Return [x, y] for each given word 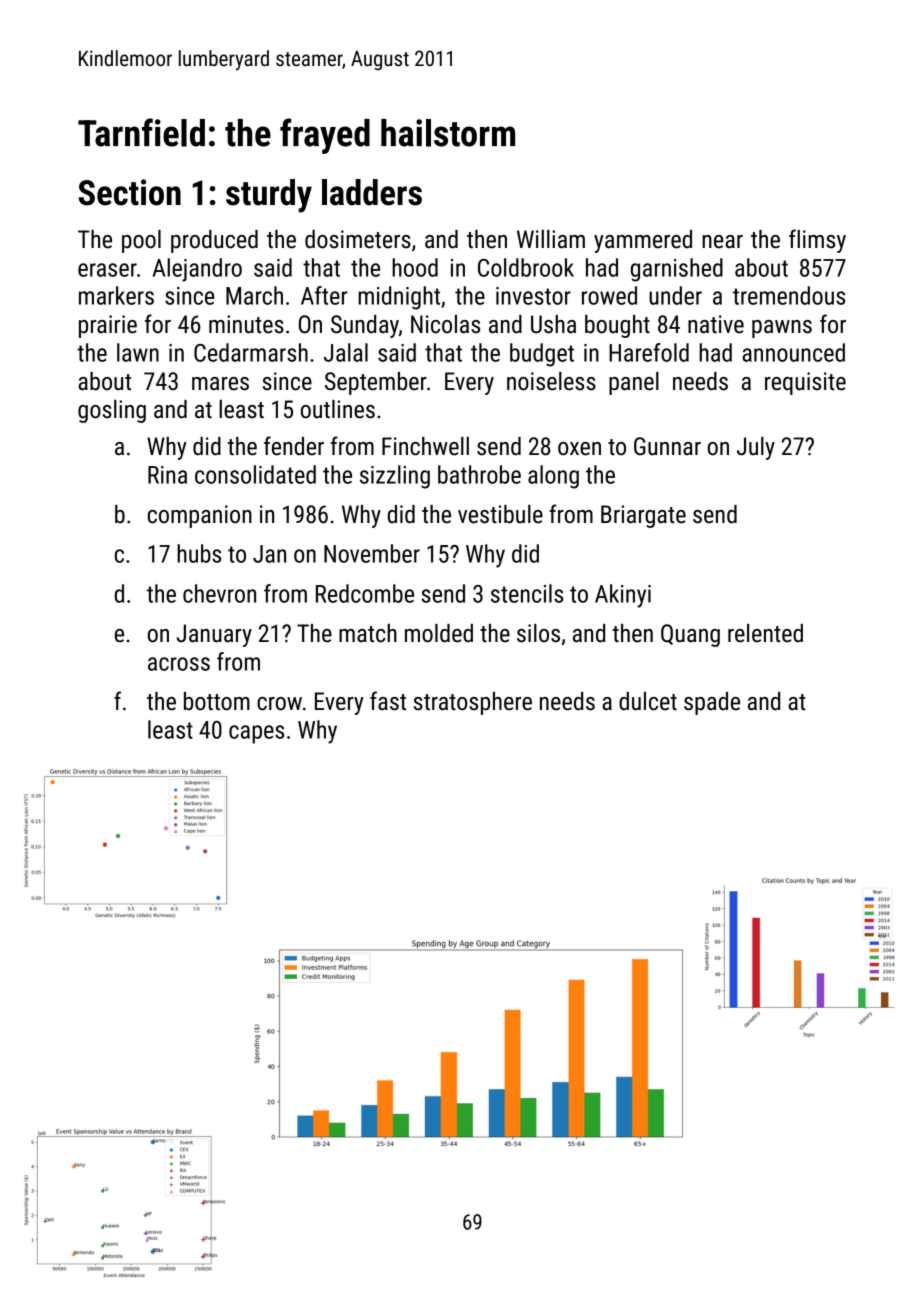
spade [712, 703]
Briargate [643, 516]
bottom [217, 701]
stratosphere [473, 703]
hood [415, 267]
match [368, 633]
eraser [107, 270]
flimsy [817, 241]
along [553, 477]
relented [765, 633]
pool [141, 241]
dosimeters [358, 239]
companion [200, 516]
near [722, 242]
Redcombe [365, 593]
